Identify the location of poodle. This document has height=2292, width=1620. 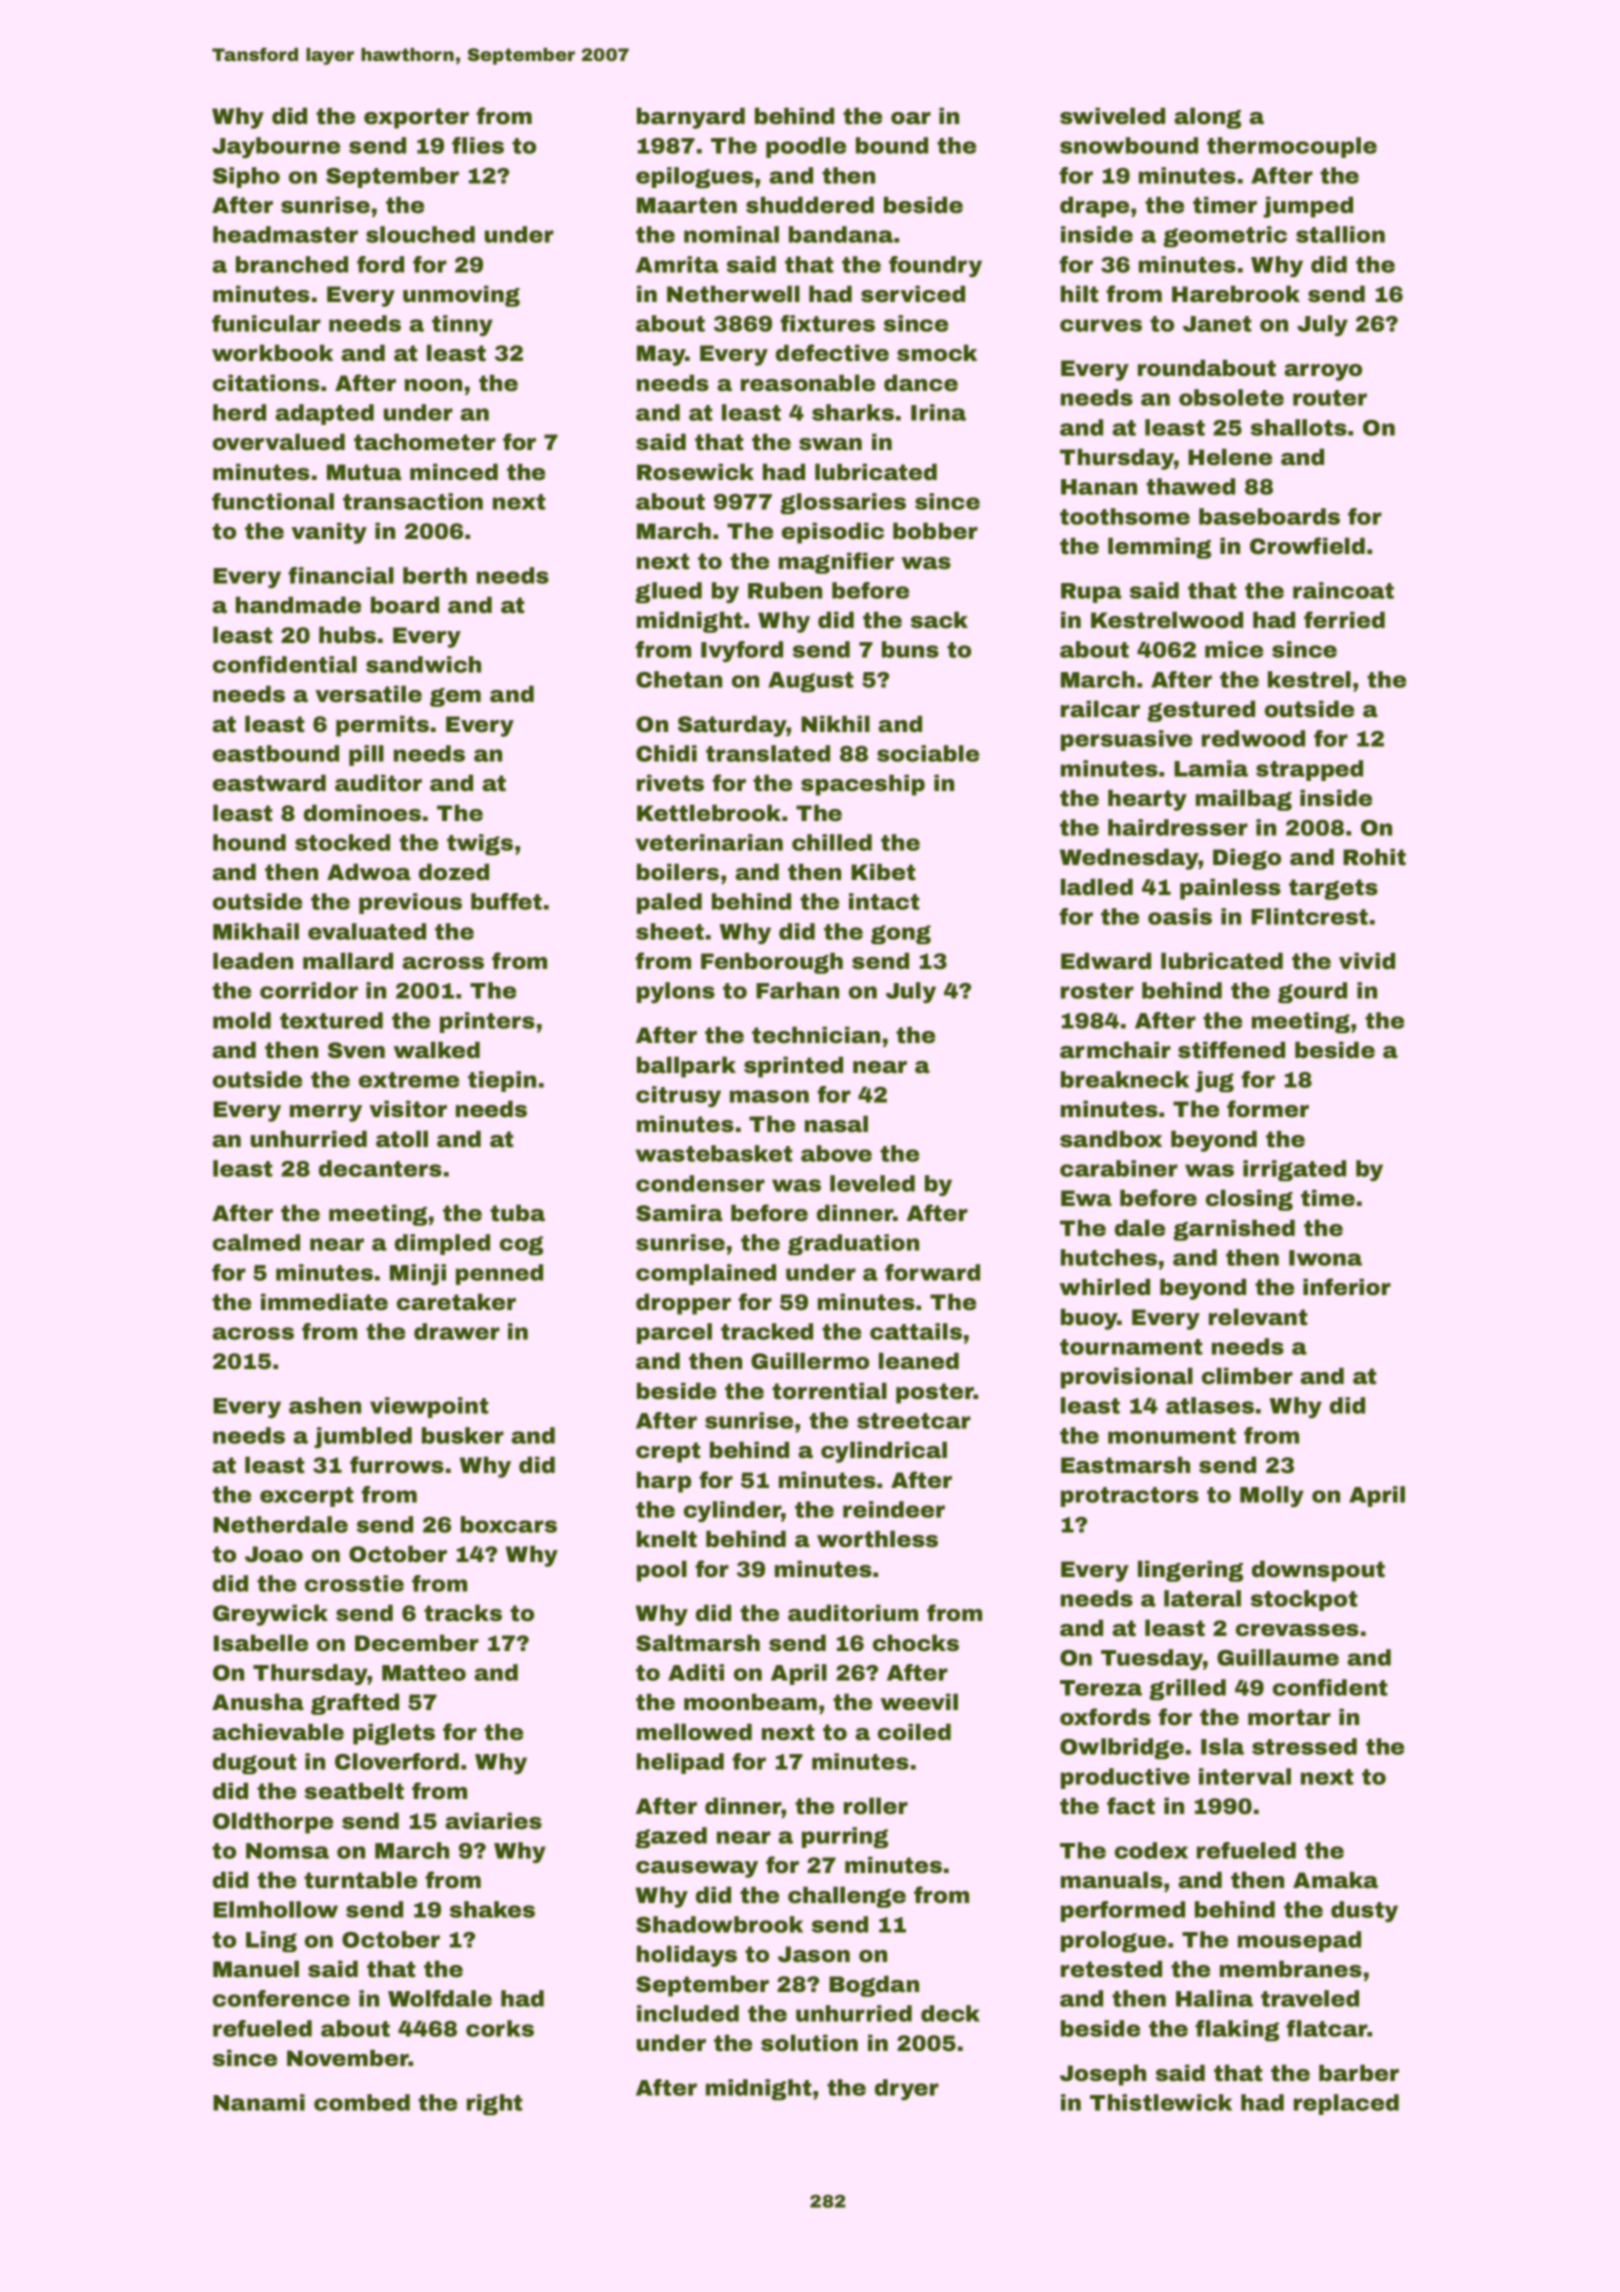
(806, 147).
